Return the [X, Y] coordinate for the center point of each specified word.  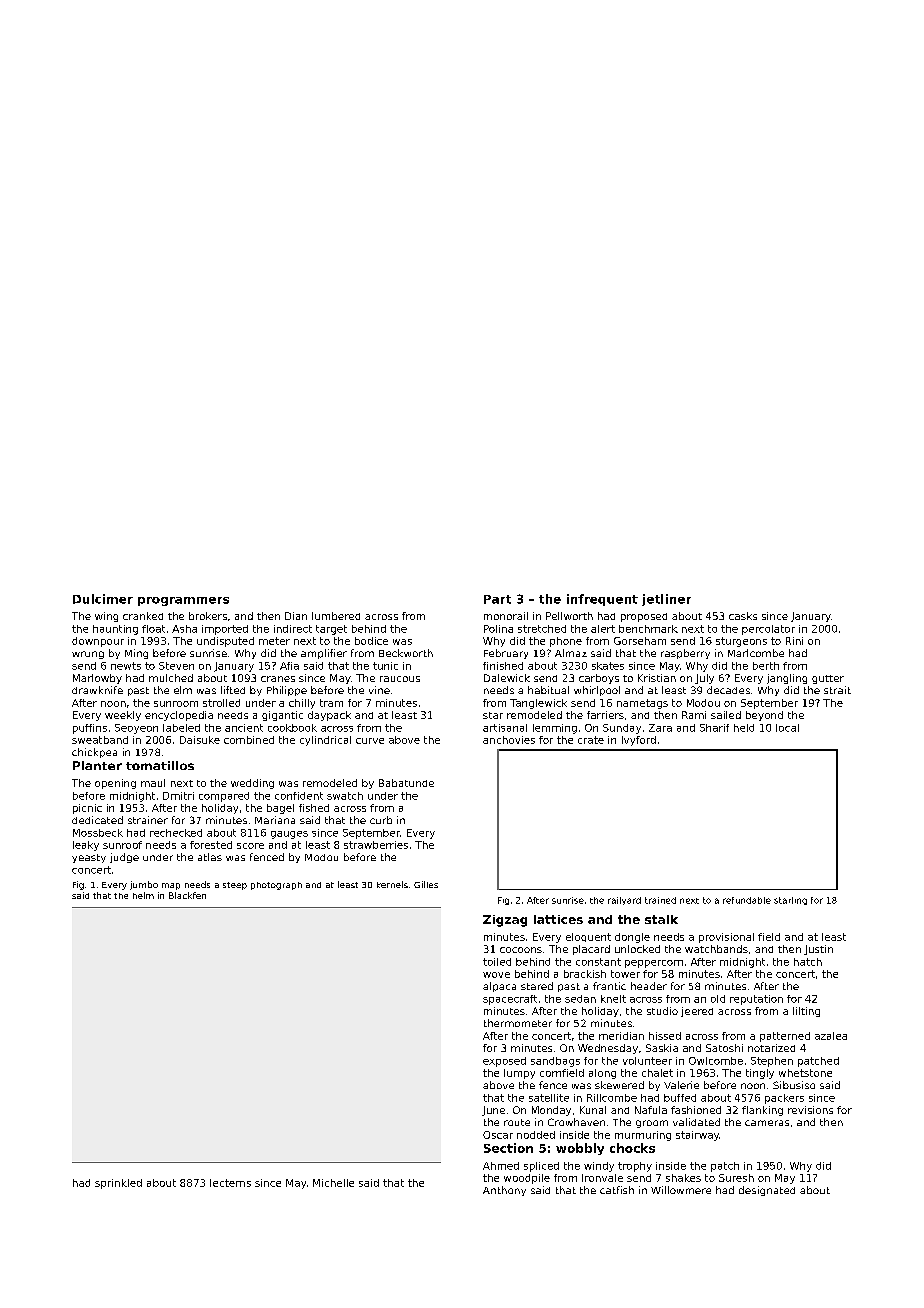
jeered [697, 1012]
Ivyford [639, 741]
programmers [183, 601]
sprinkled [118, 1184]
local [787, 728]
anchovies [509, 740]
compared [224, 797]
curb [381, 820]
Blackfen [187, 895]
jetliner [666, 600]
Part [497, 599]
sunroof [122, 845]
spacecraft [510, 1000]
